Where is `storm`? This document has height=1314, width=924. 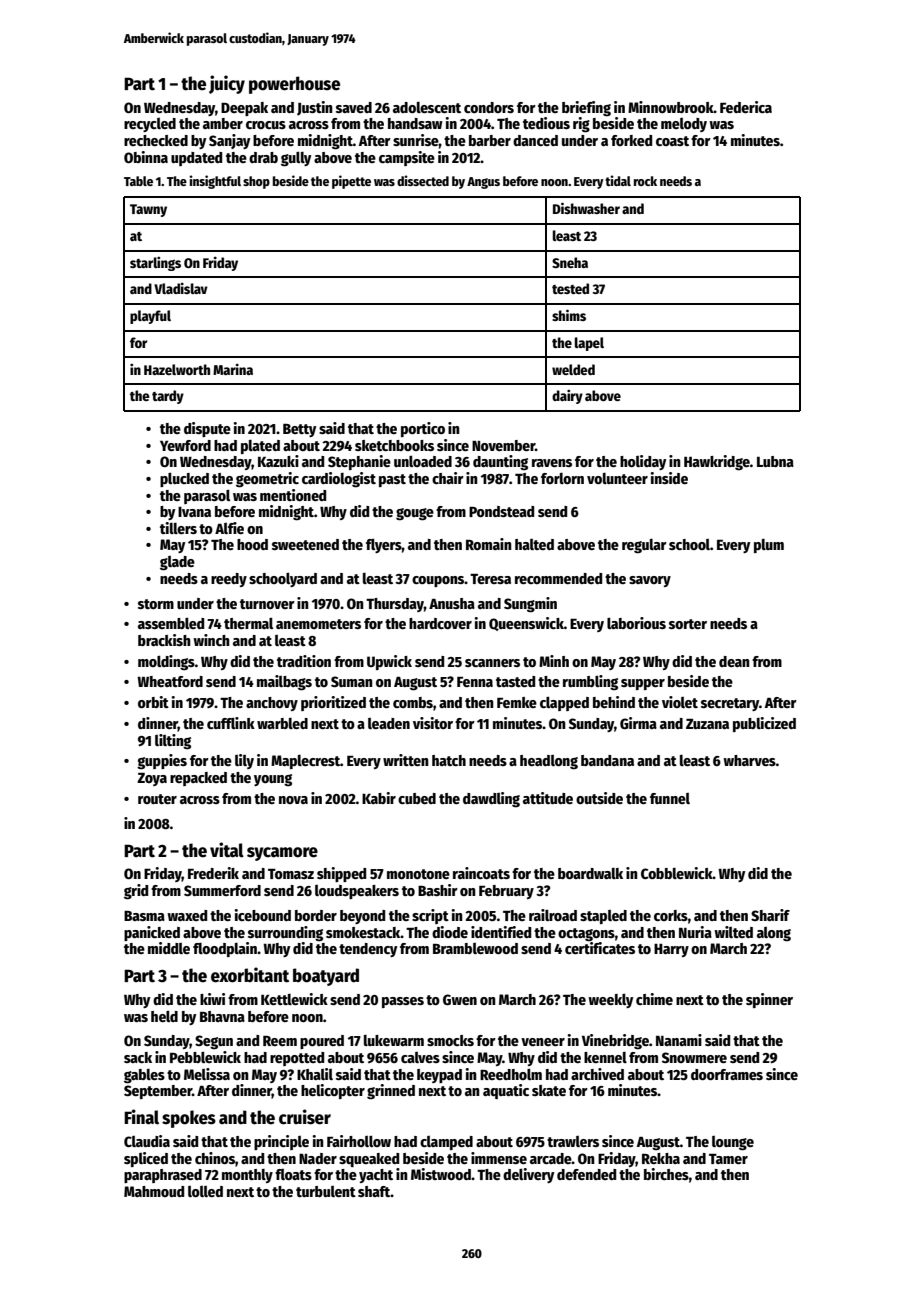 storm is located at coordinates (156, 604).
